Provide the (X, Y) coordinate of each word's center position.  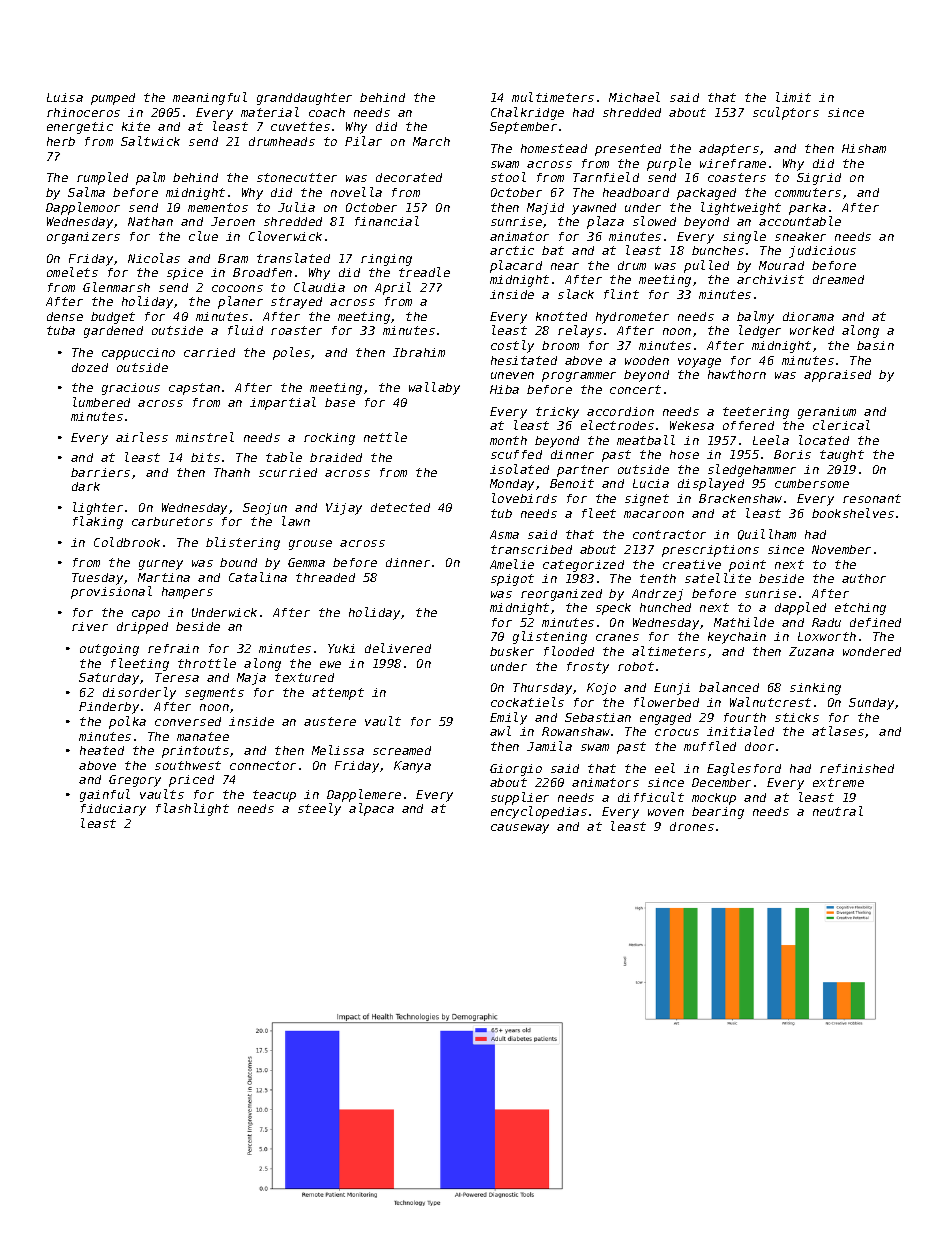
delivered (398, 648)
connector (263, 765)
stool (508, 177)
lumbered (101, 402)
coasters (737, 177)
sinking (815, 689)
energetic (80, 128)
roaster (296, 330)
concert (635, 389)
